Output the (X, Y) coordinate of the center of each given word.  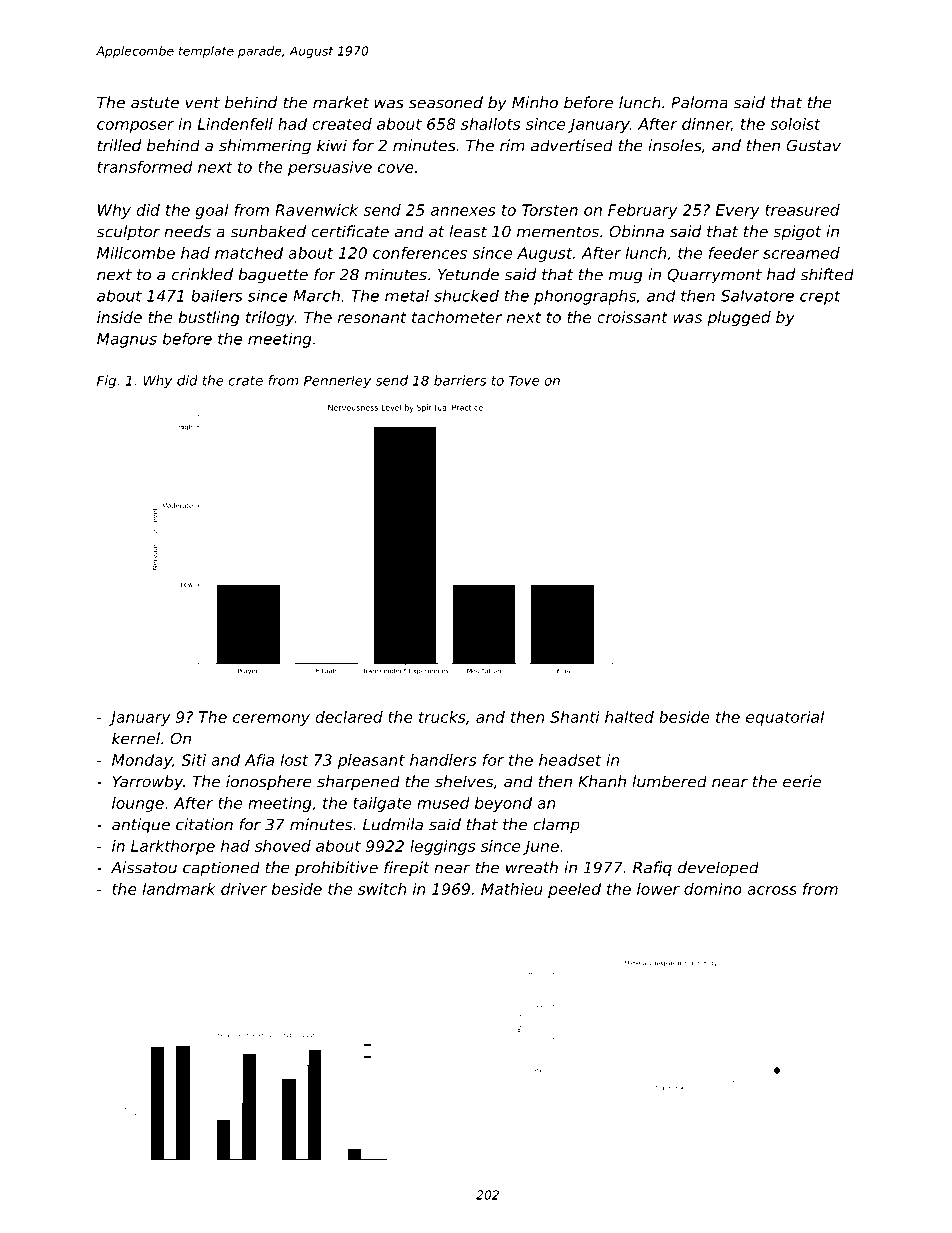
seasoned (446, 102)
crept (820, 297)
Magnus (127, 340)
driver (244, 889)
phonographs (585, 297)
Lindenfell (235, 124)
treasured (802, 210)
